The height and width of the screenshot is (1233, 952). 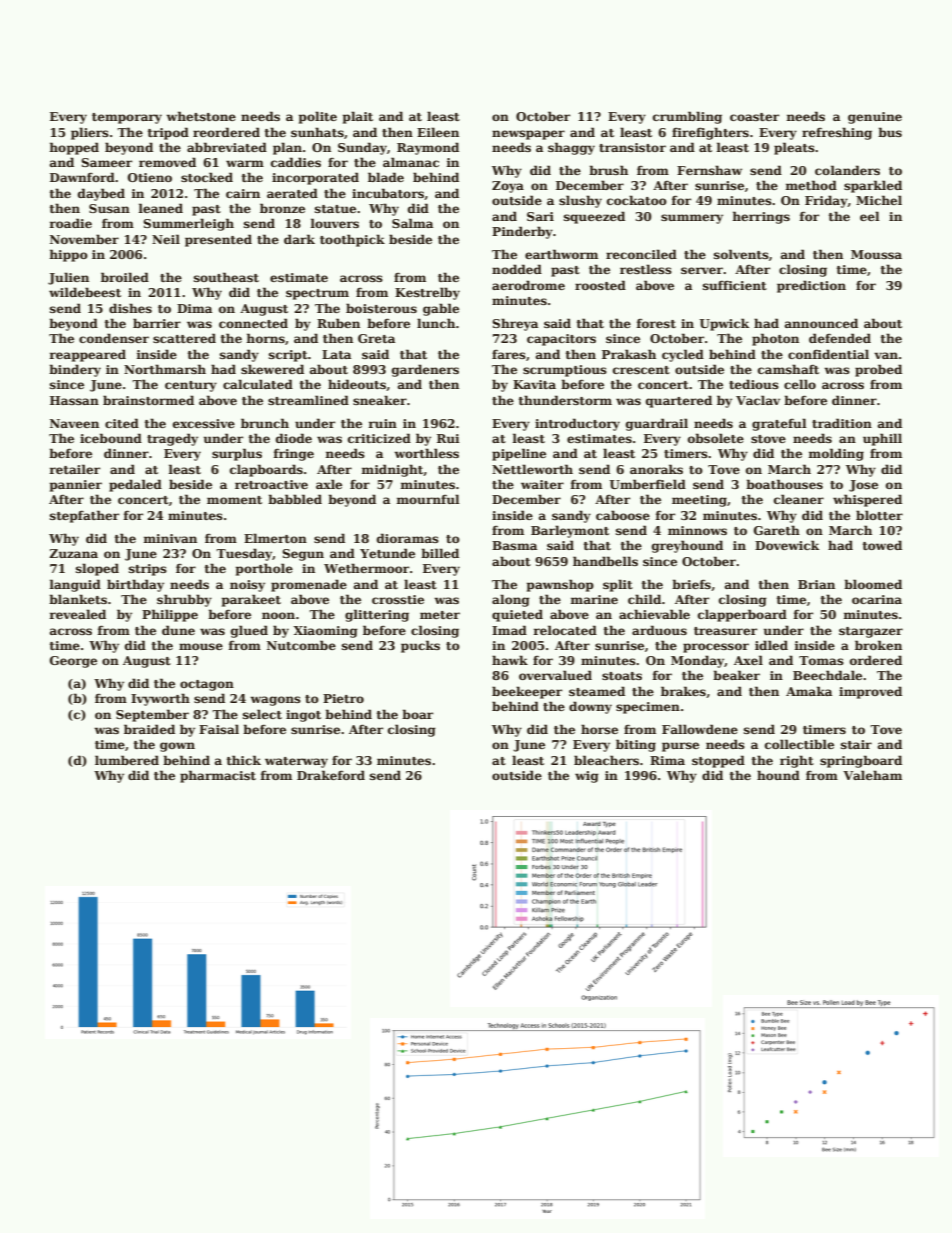 I want to click on wildebeest, so click(x=85, y=292).
